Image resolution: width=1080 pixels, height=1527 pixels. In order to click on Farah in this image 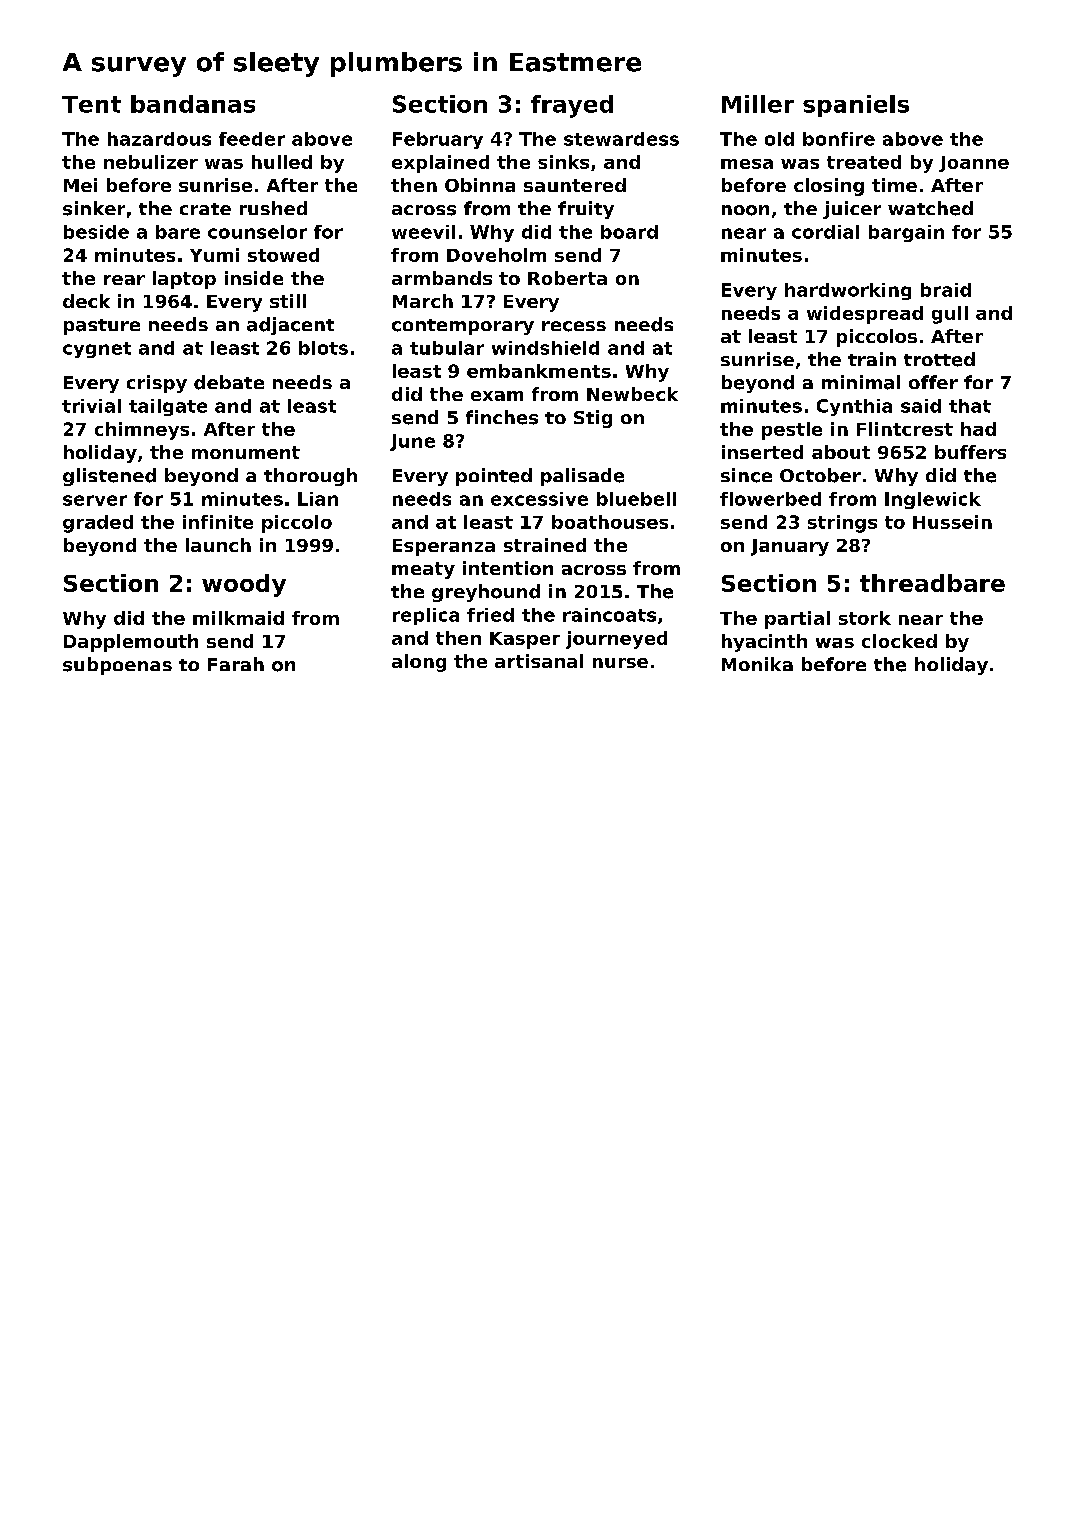, I will do `click(236, 664)`.
